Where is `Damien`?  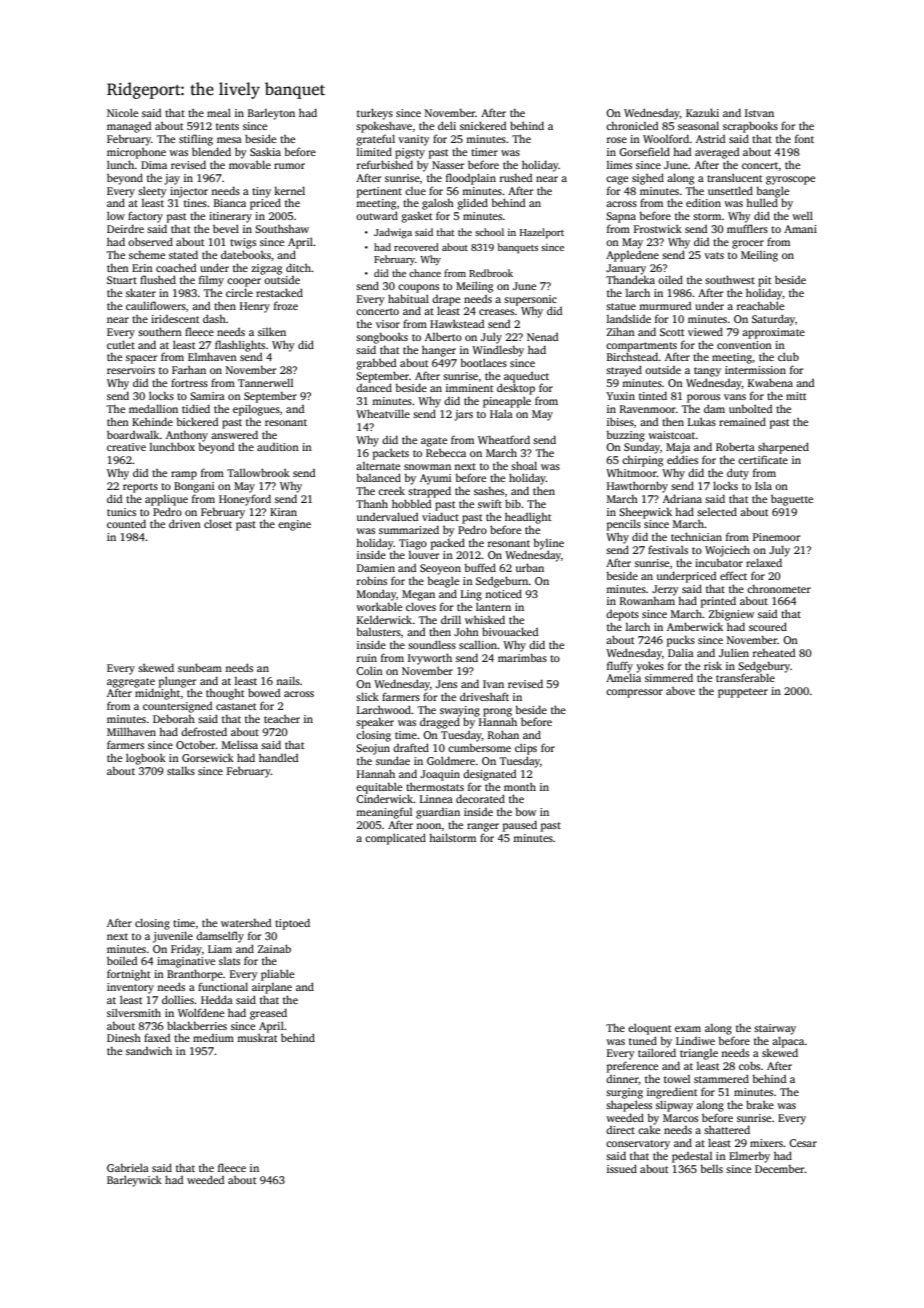
Damien is located at coordinates (376, 568).
